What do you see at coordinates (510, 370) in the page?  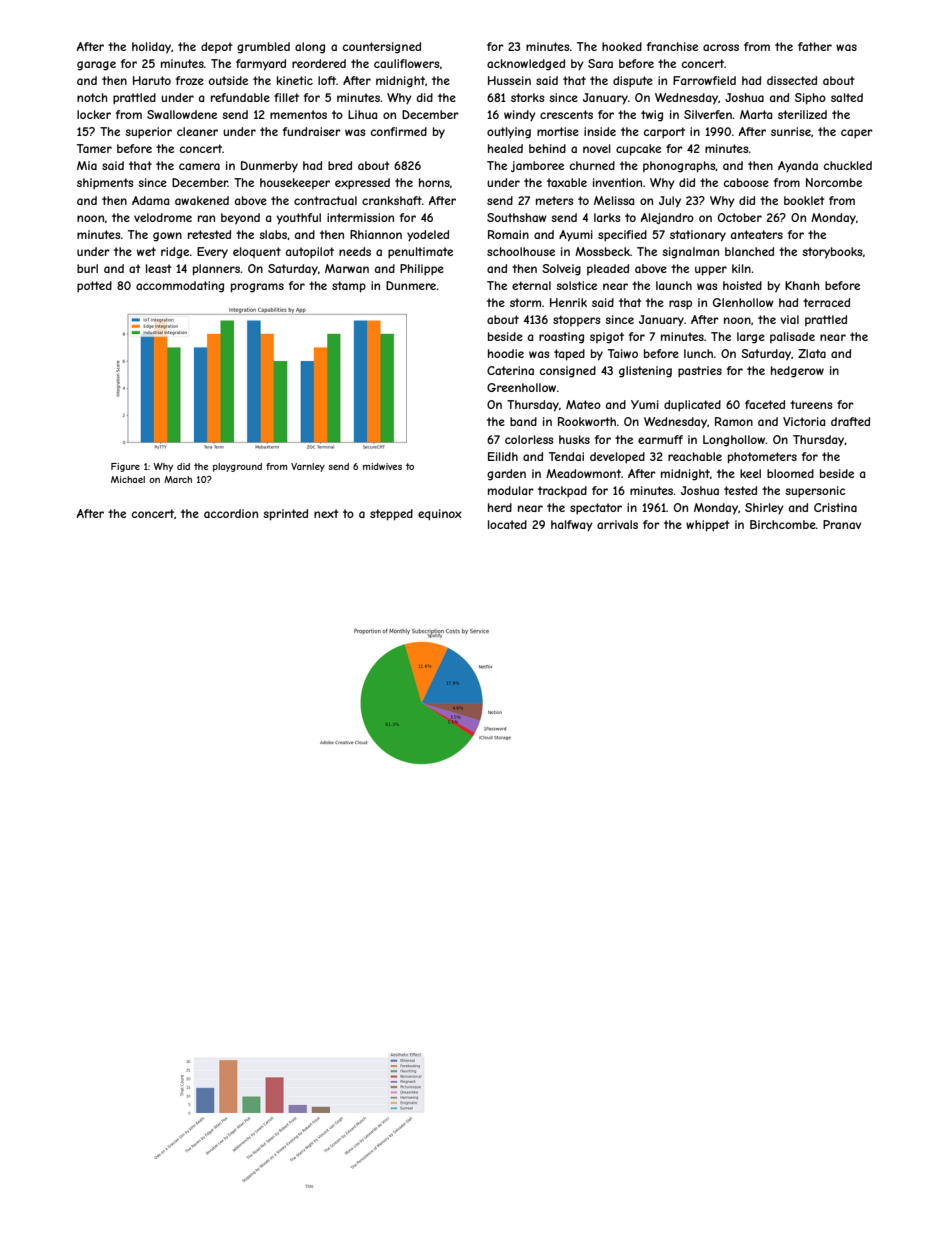 I see `Caterina` at bounding box center [510, 370].
